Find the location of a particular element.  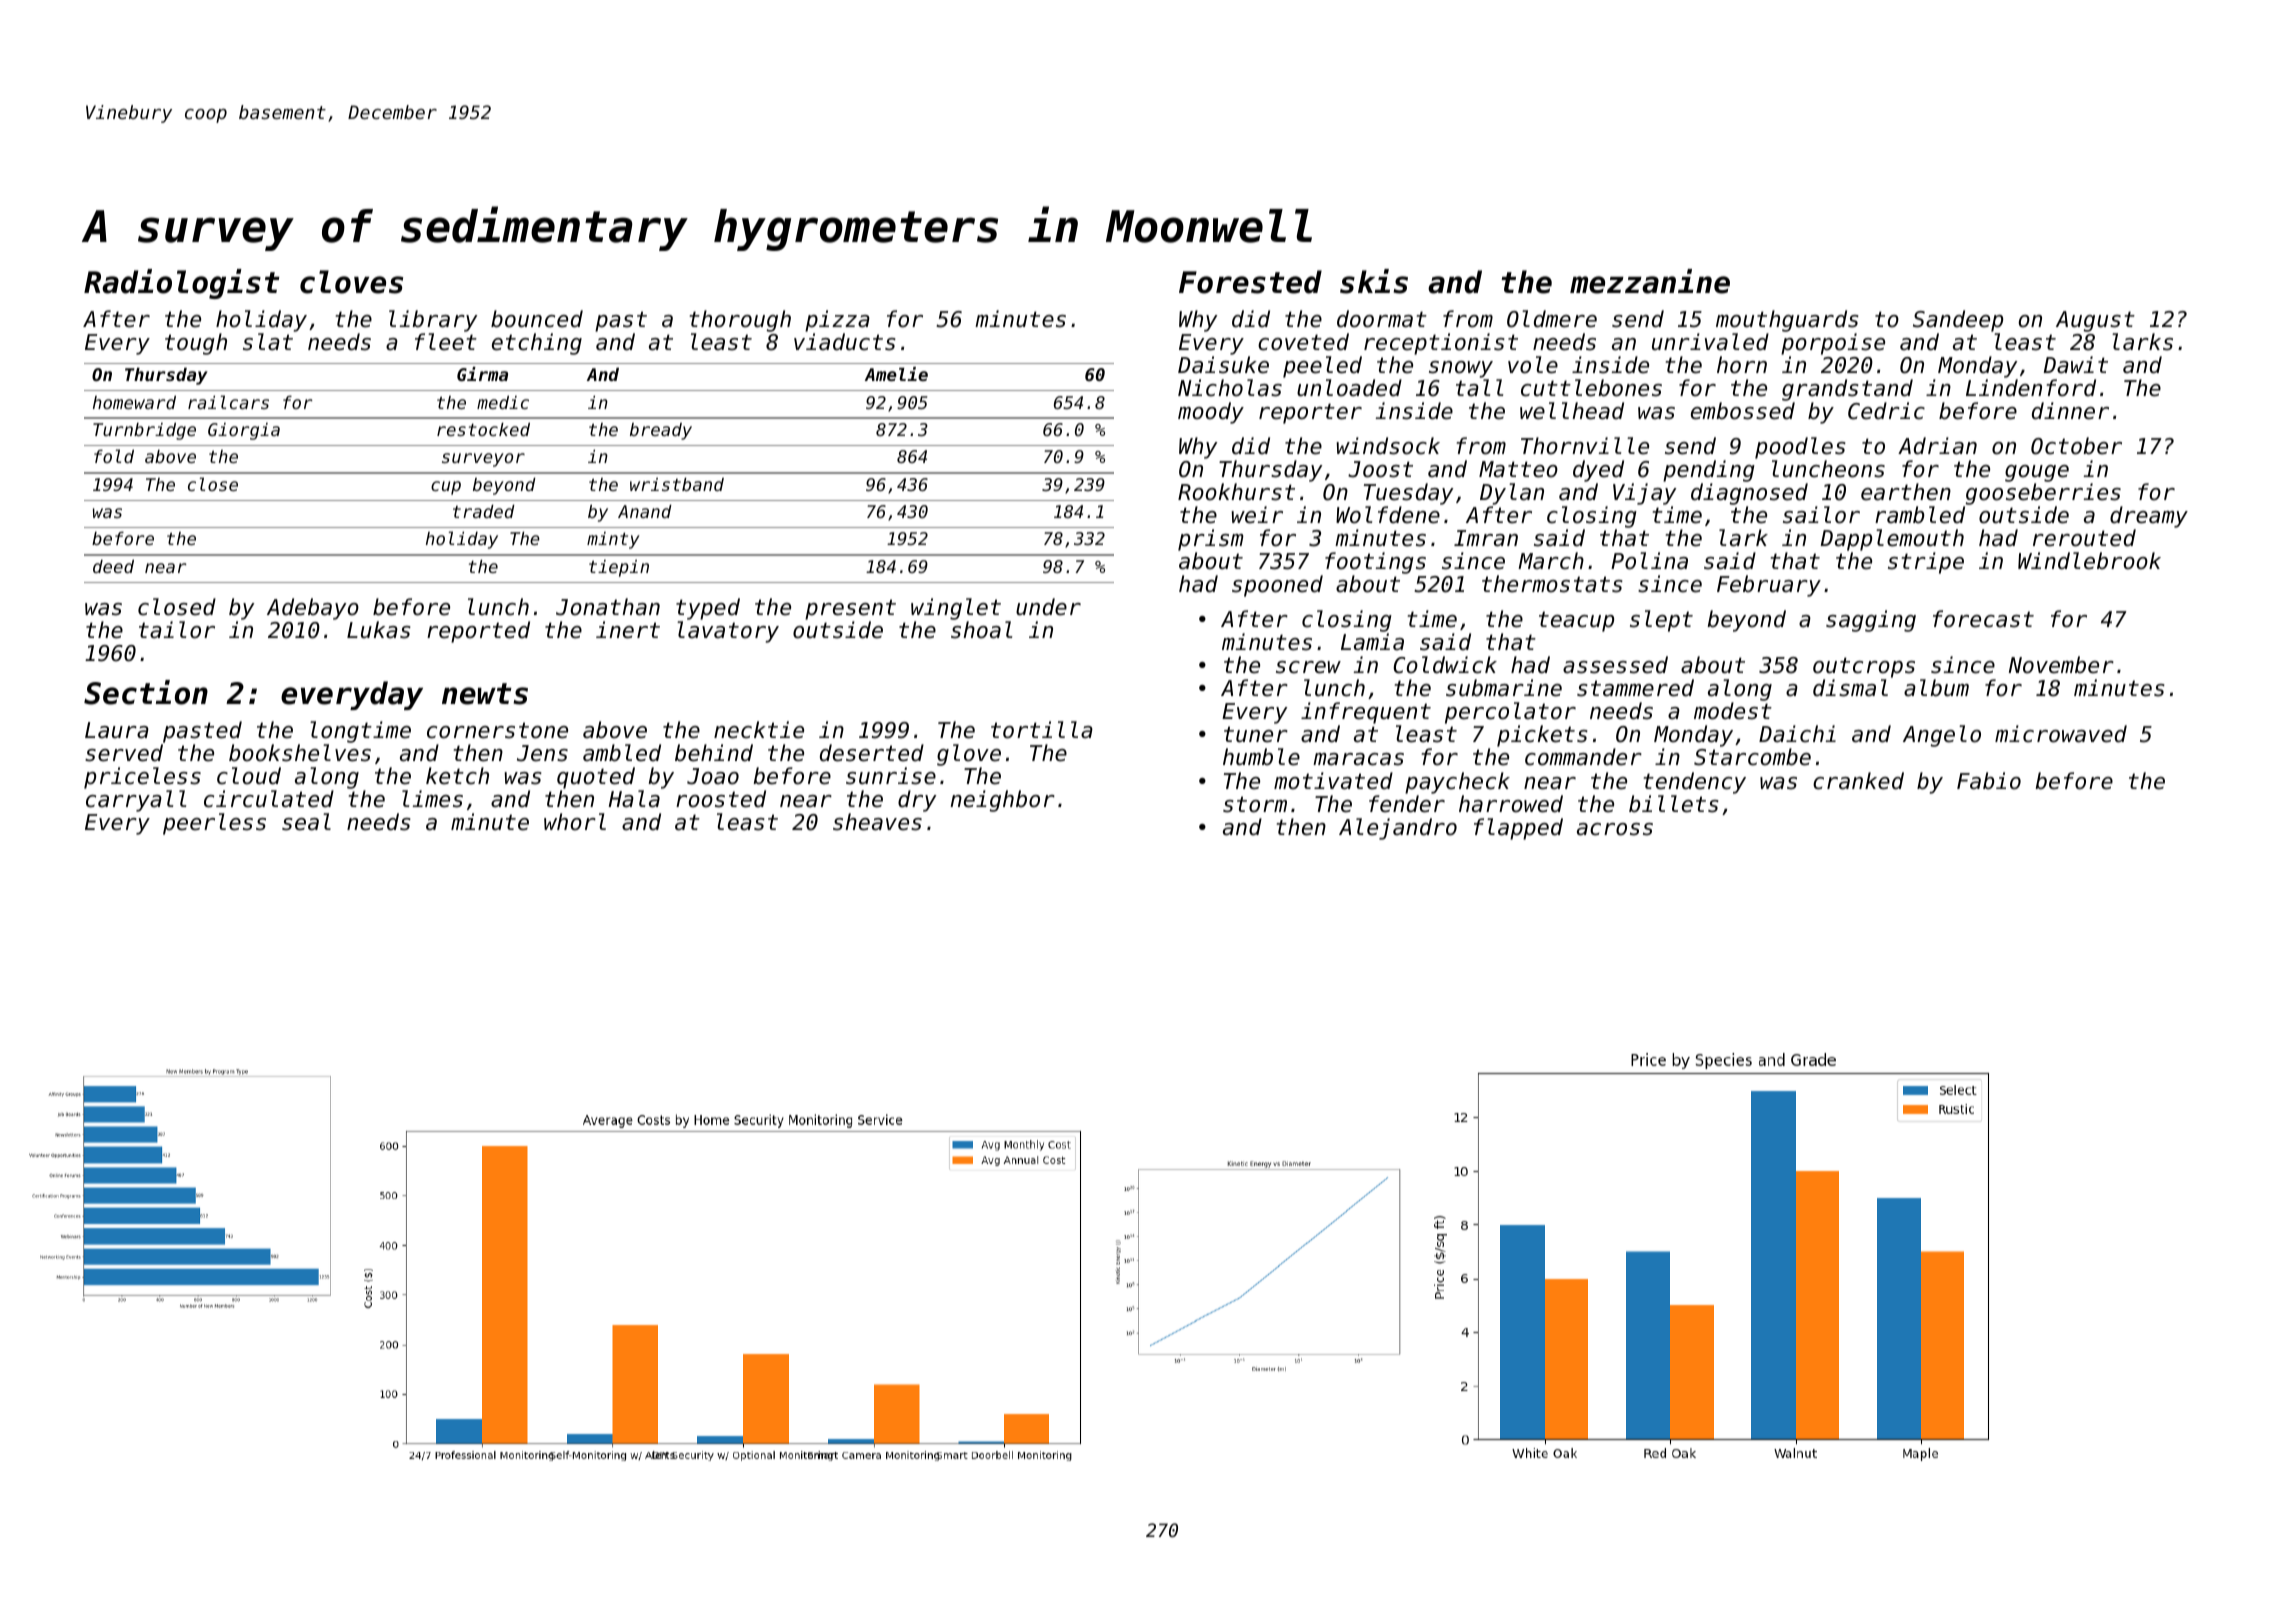

traded is located at coordinates (484, 511).
